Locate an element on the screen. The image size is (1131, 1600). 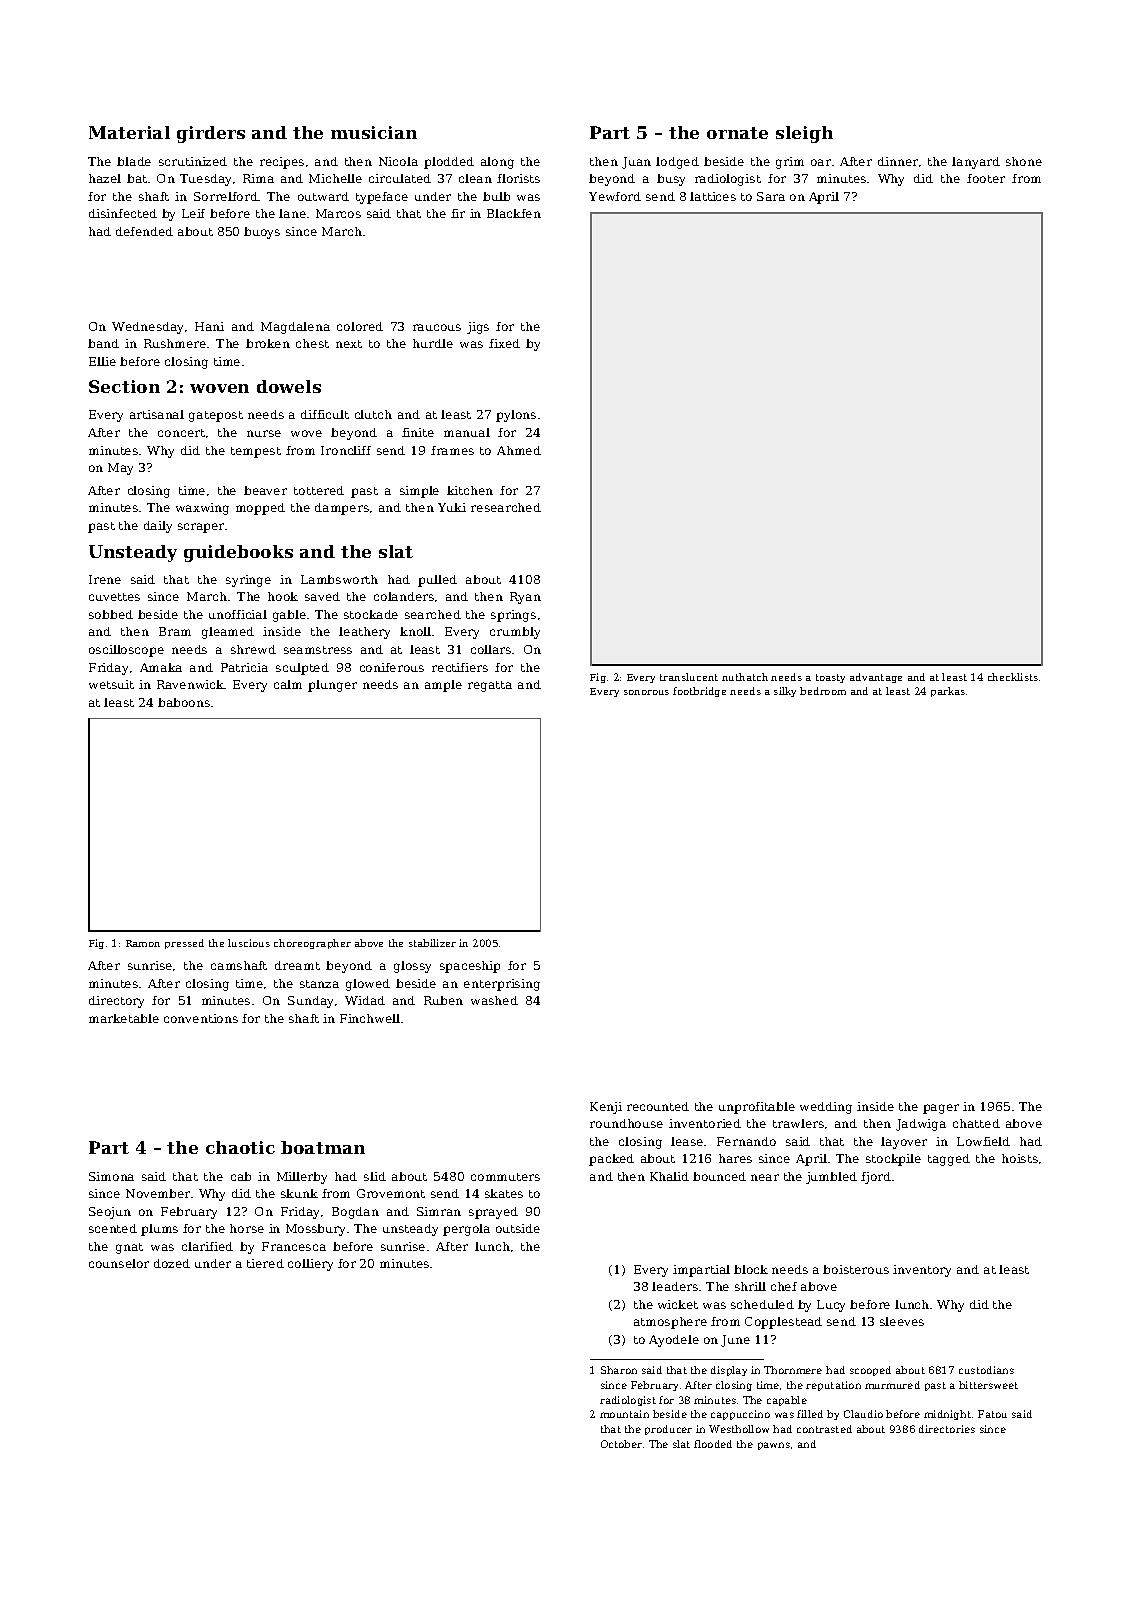
fixed is located at coordinates (504, 343).
